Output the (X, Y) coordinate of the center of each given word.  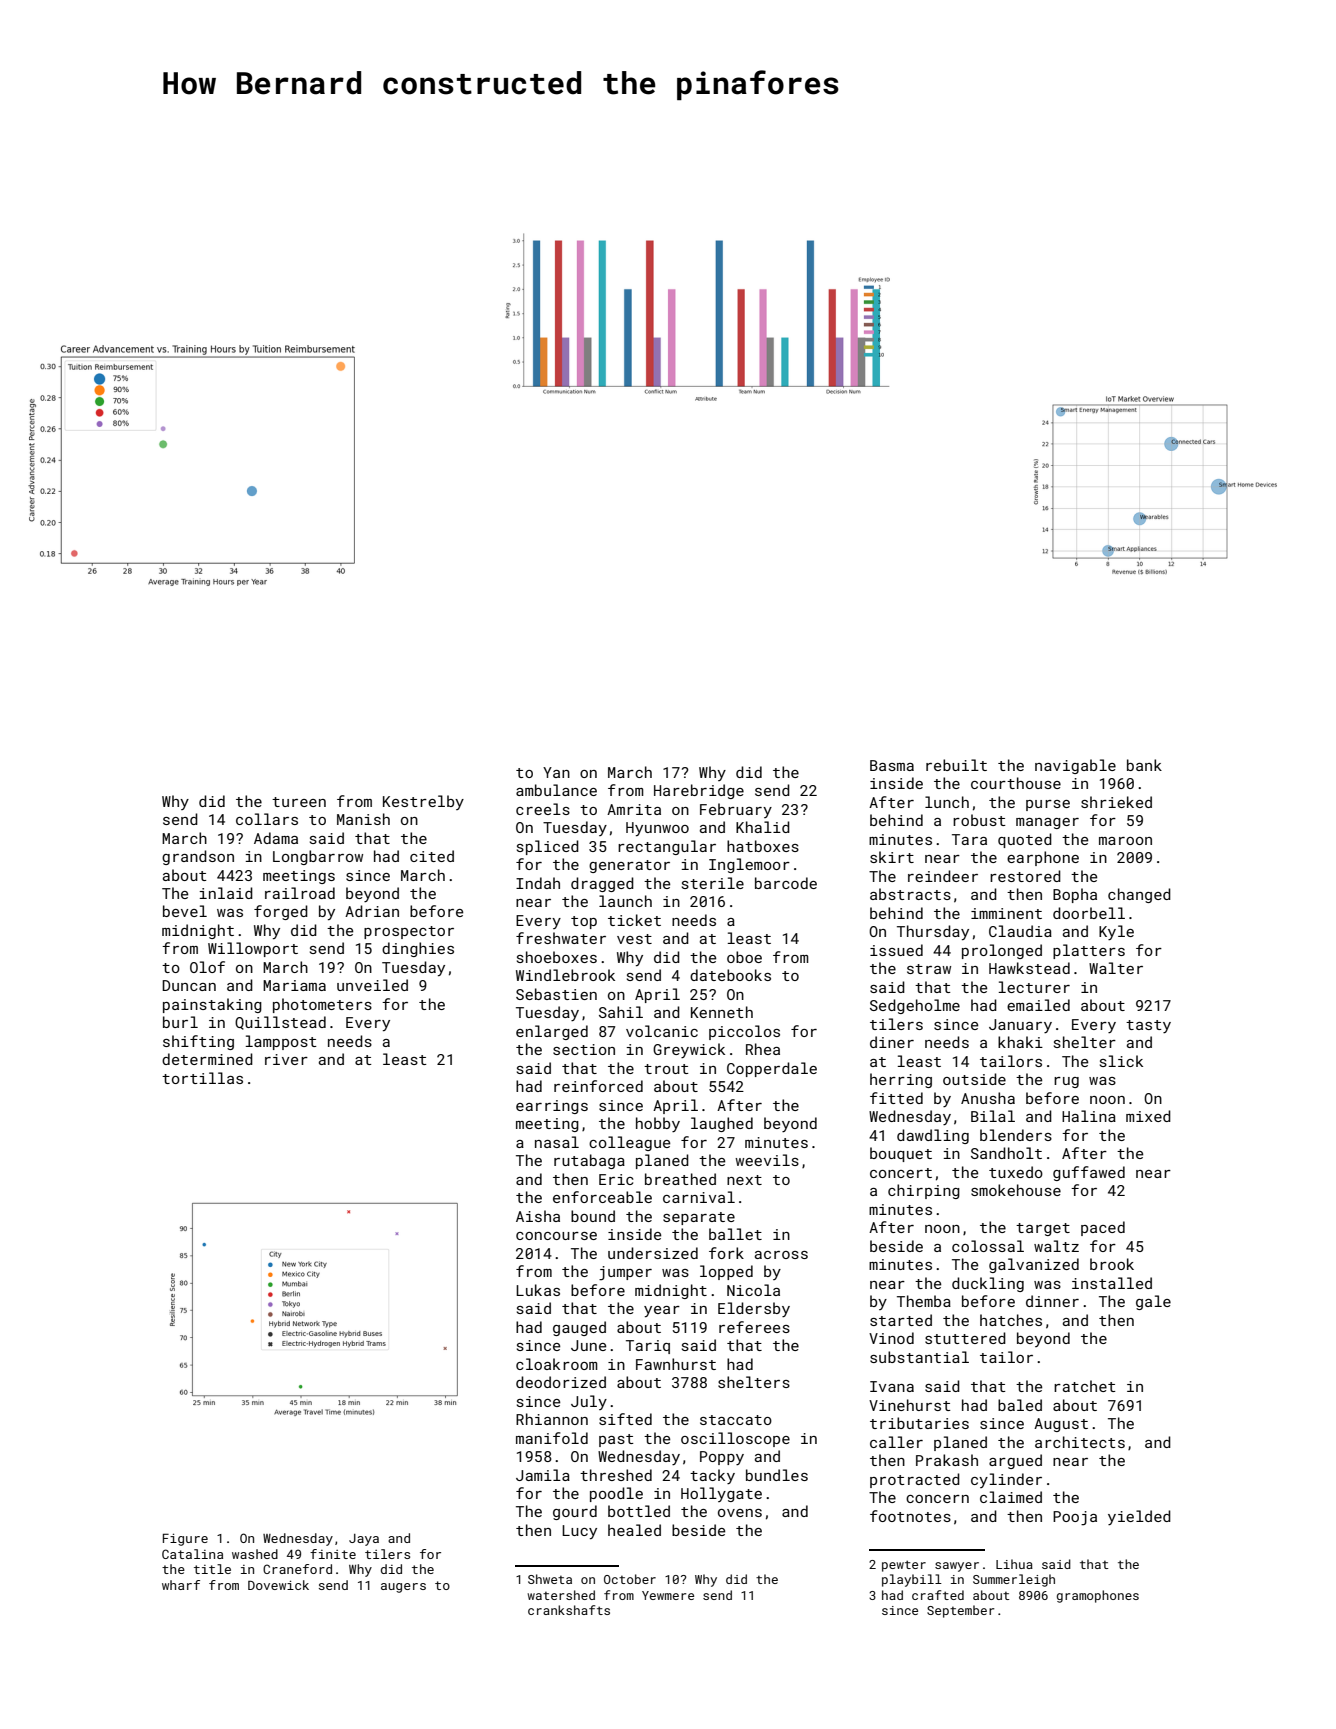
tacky (712, 1476)
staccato (736, 1420)
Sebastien (556, 994)
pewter (904, 1566)
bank (1144, 765)
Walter (1116, 968)
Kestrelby (423, 802)
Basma (892, 765)
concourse (556, 1236)
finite (333, 1554)
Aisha (538, 1216)
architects (1080, 1442)
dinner (1052, 1301)
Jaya (364, 1540)
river (286, 1059)
